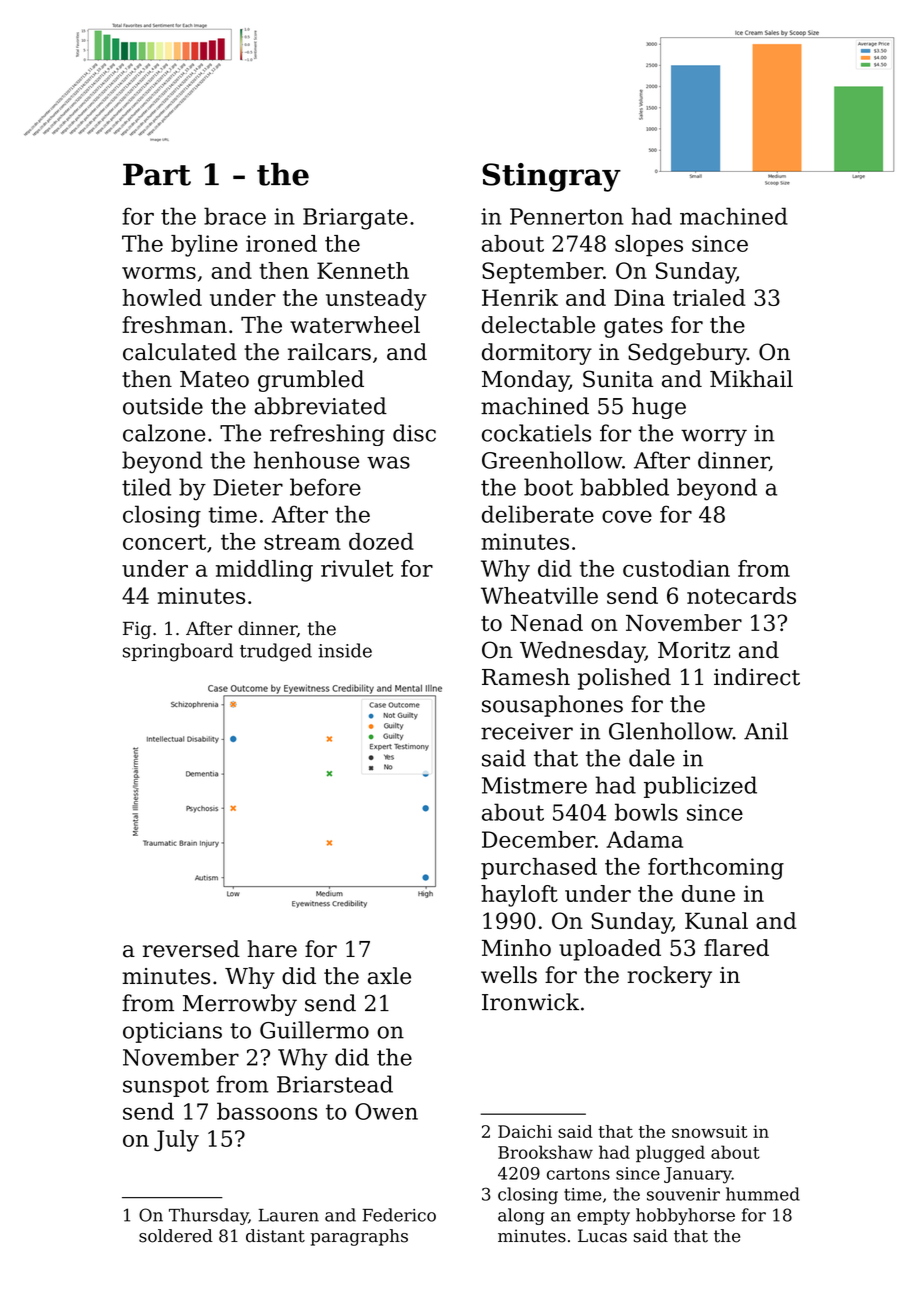  I want to click on Part, so click(157, 174).
